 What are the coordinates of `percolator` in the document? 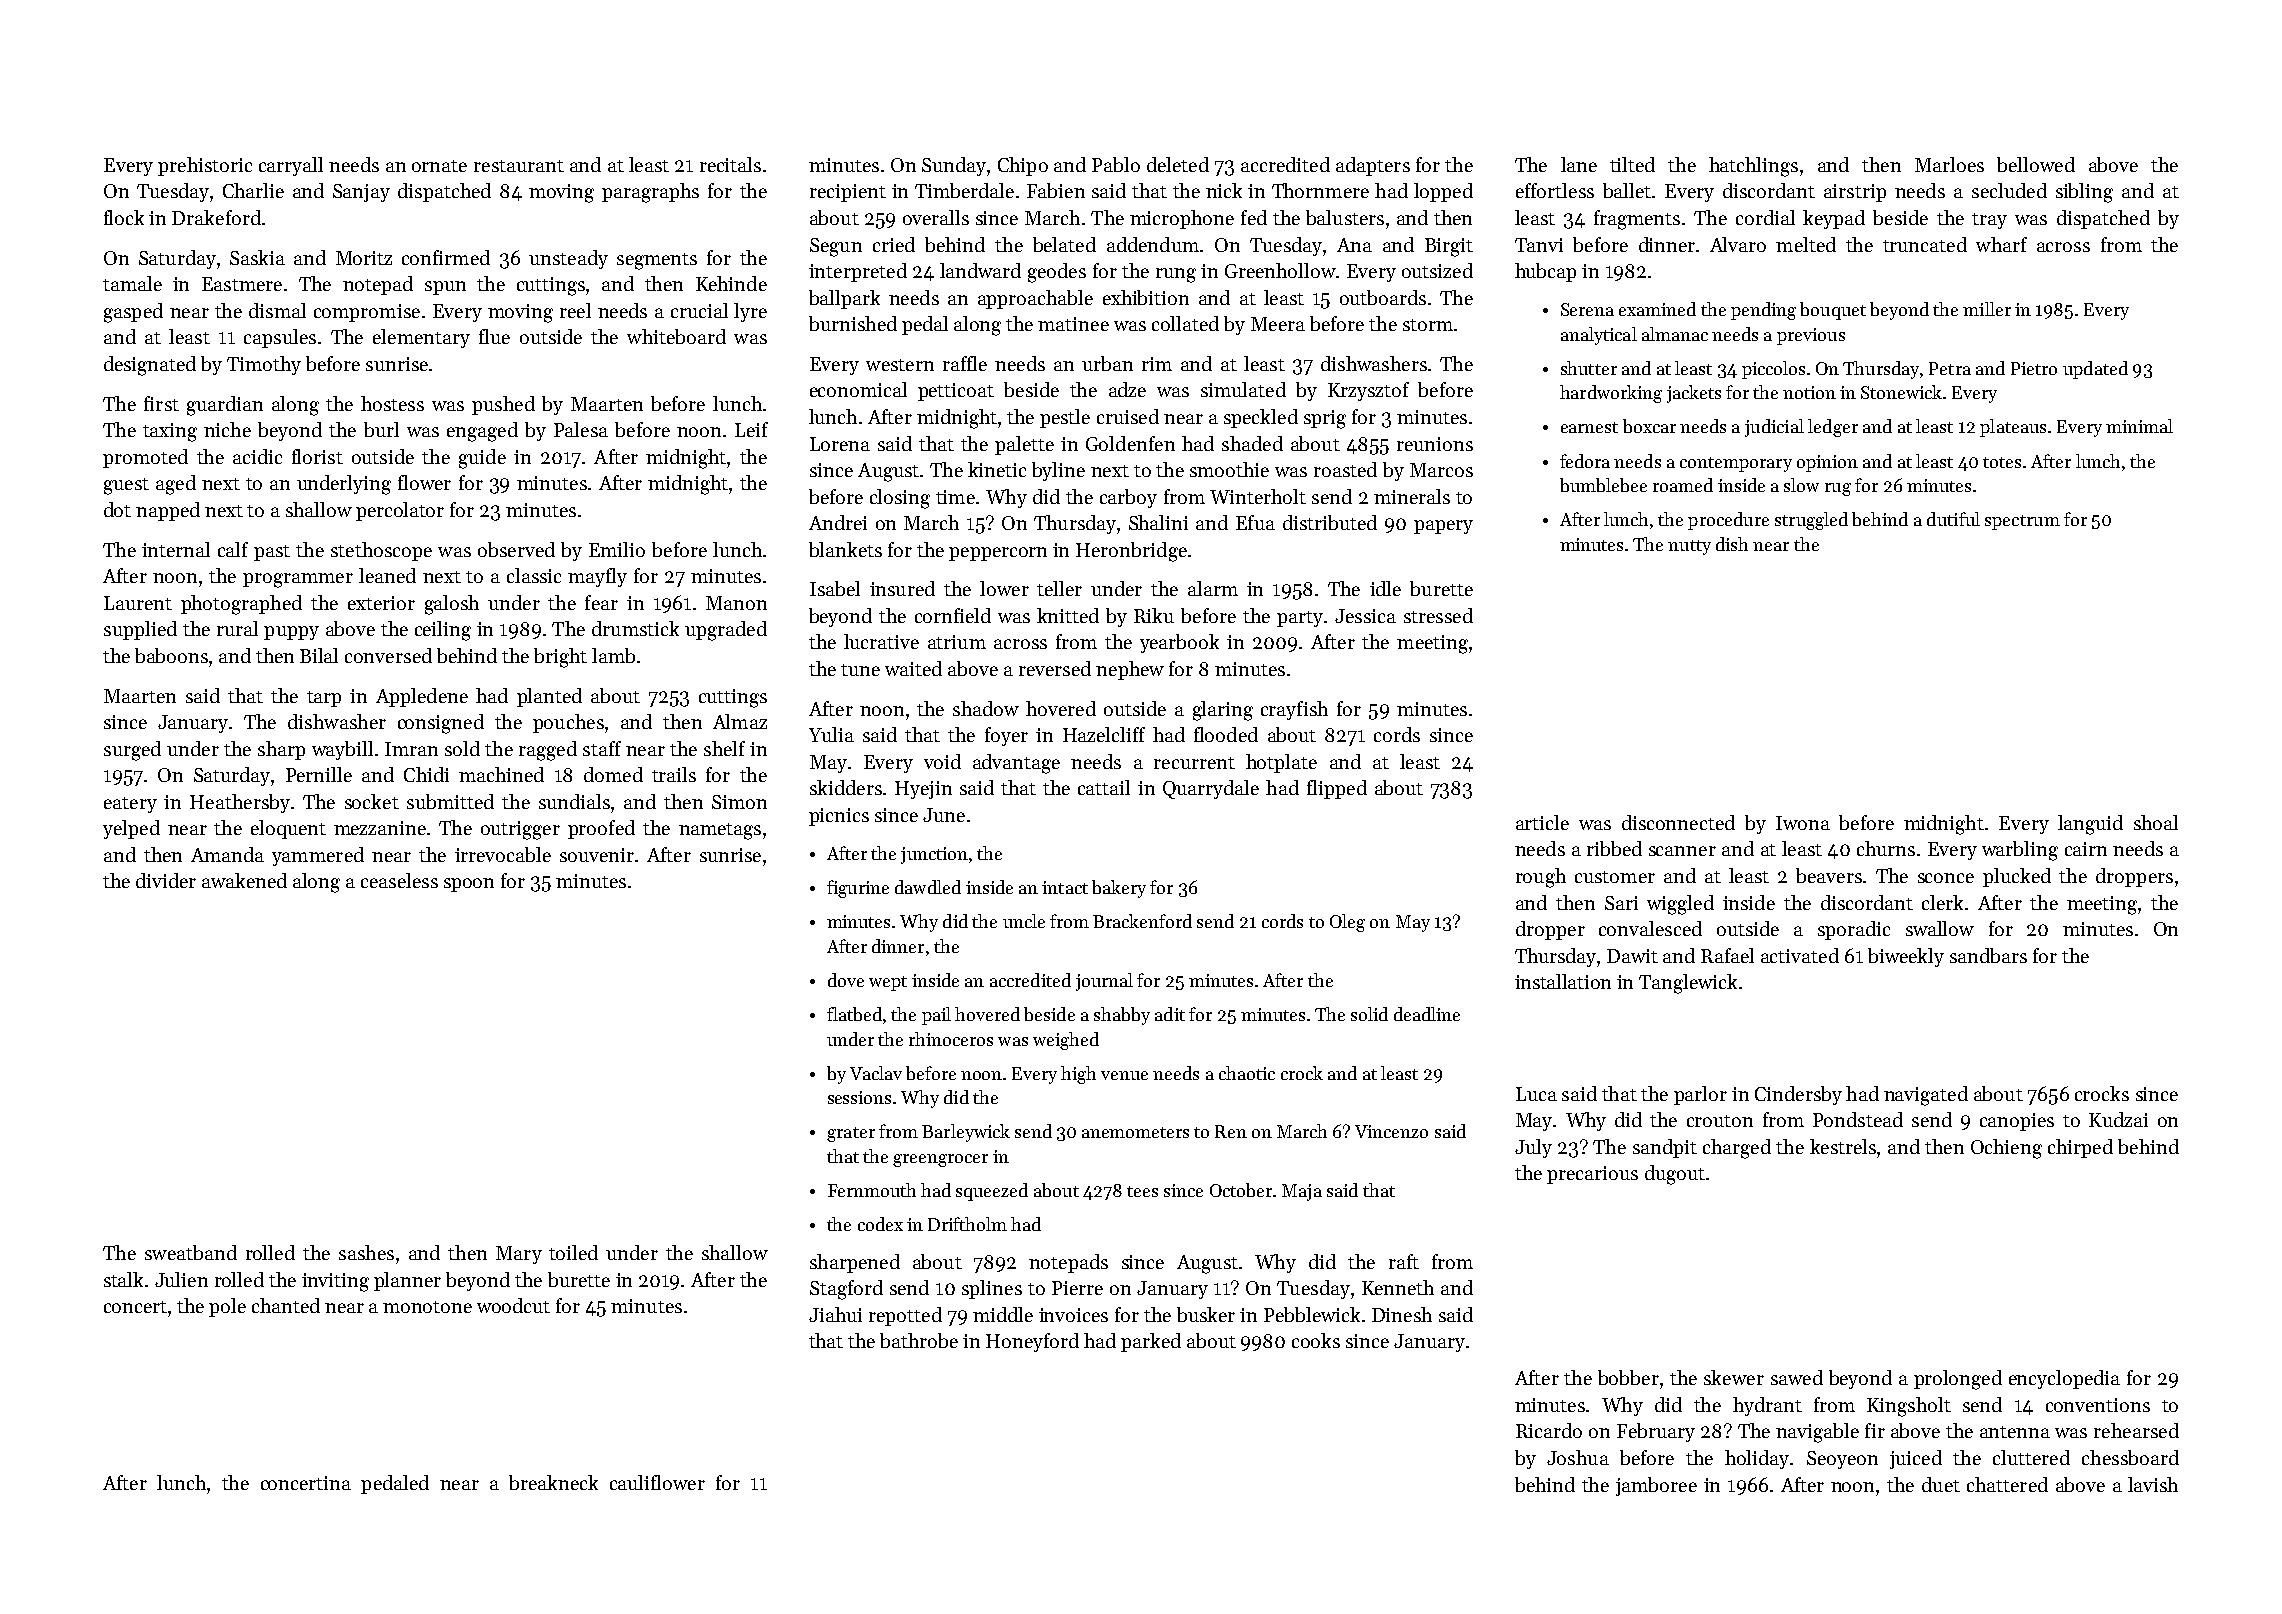 It's located at (400, 511).
